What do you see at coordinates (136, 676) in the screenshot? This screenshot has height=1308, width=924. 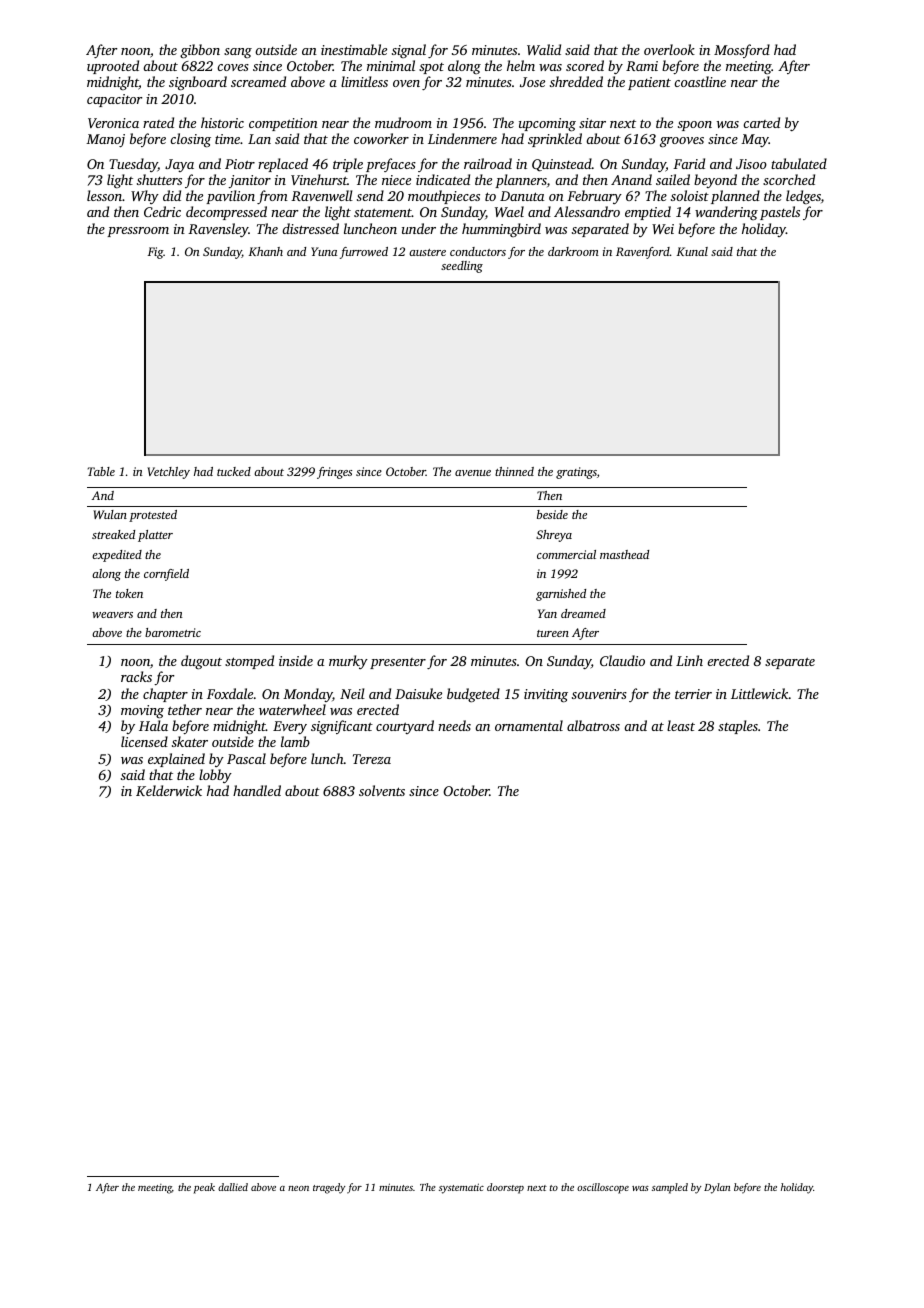 I see `racks` at bounding box center [136, 676].
